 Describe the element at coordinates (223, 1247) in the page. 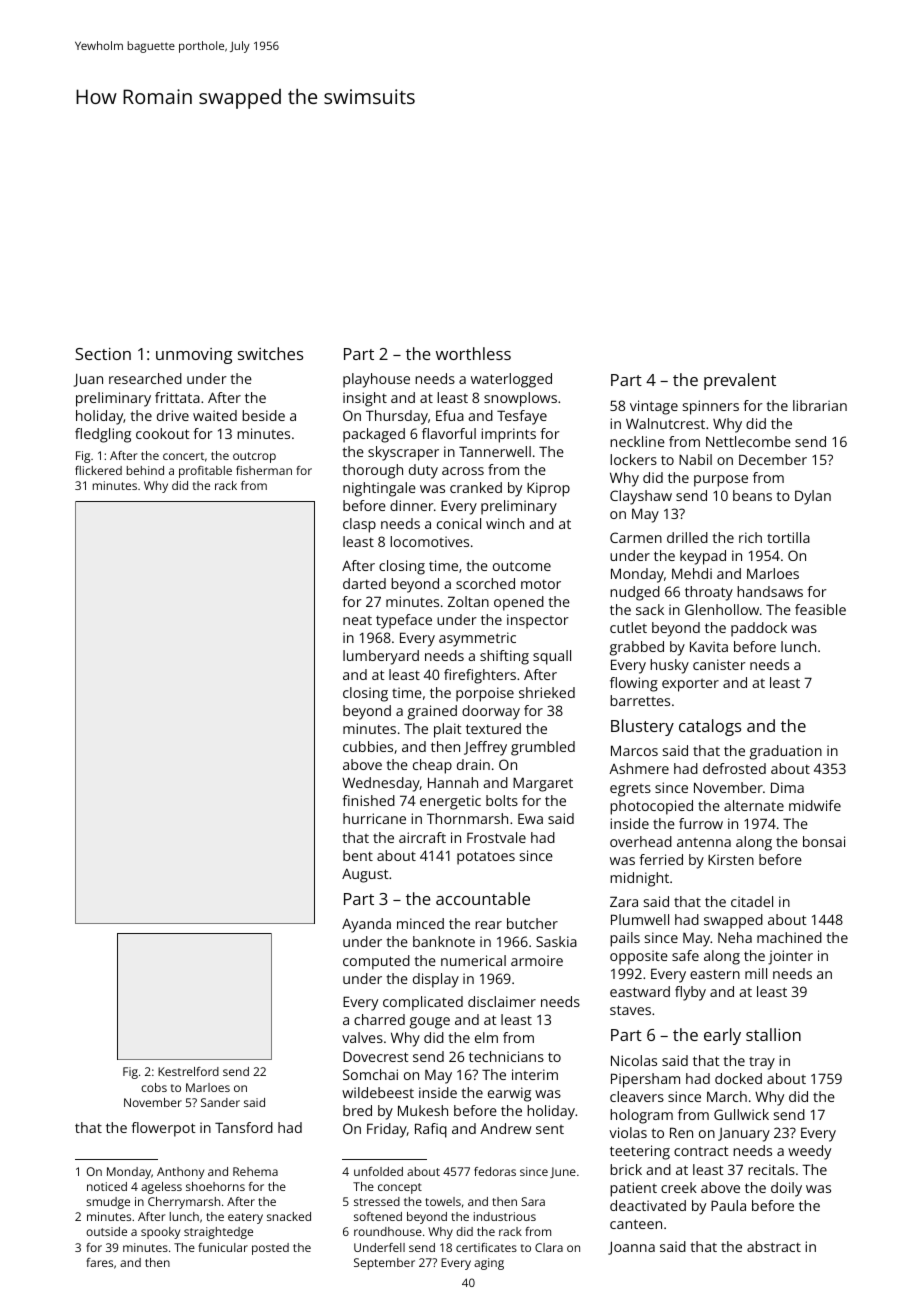

I see `funicular` at that location.
